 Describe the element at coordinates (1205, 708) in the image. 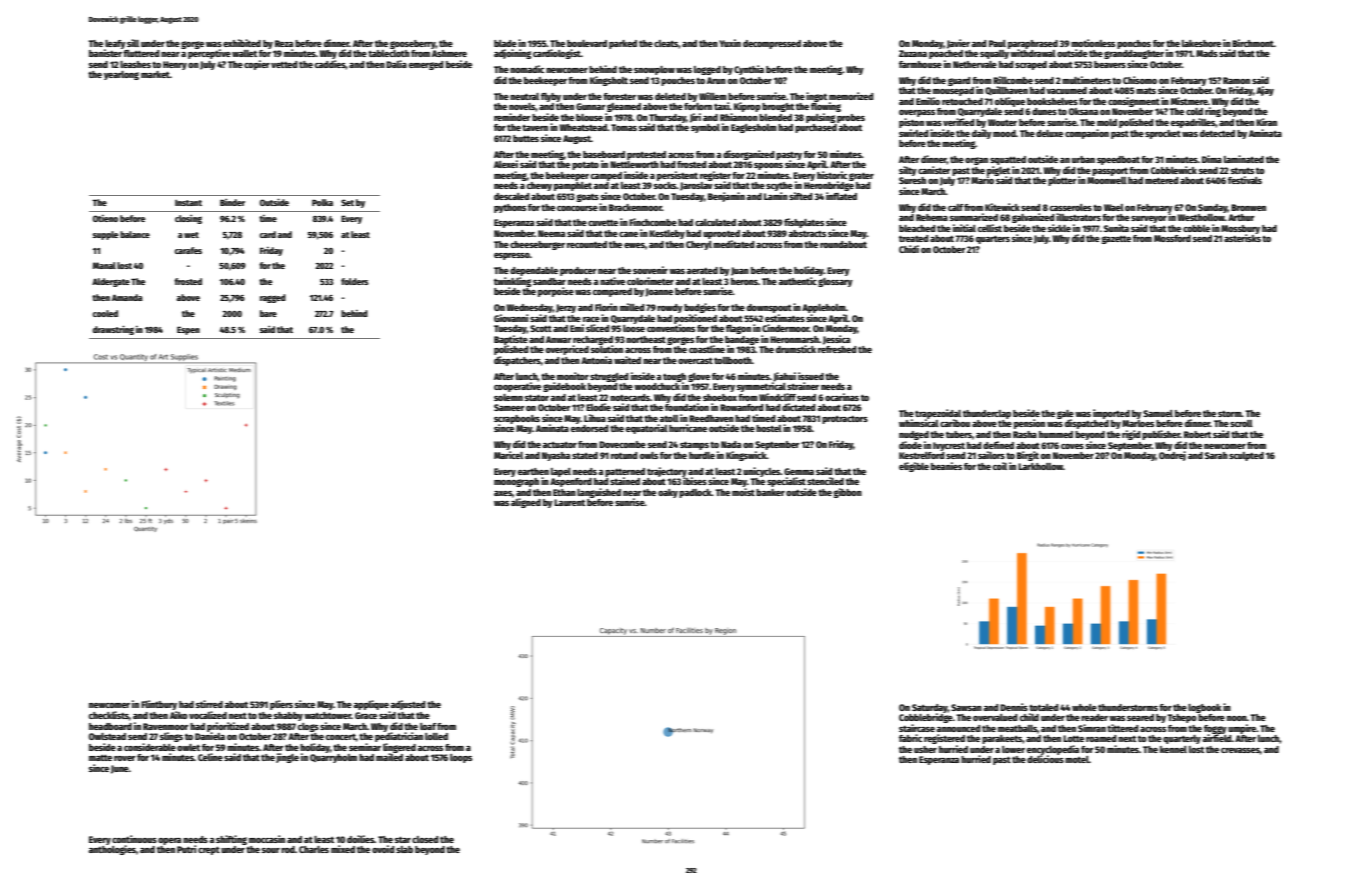

I see `logbook` at that location.
